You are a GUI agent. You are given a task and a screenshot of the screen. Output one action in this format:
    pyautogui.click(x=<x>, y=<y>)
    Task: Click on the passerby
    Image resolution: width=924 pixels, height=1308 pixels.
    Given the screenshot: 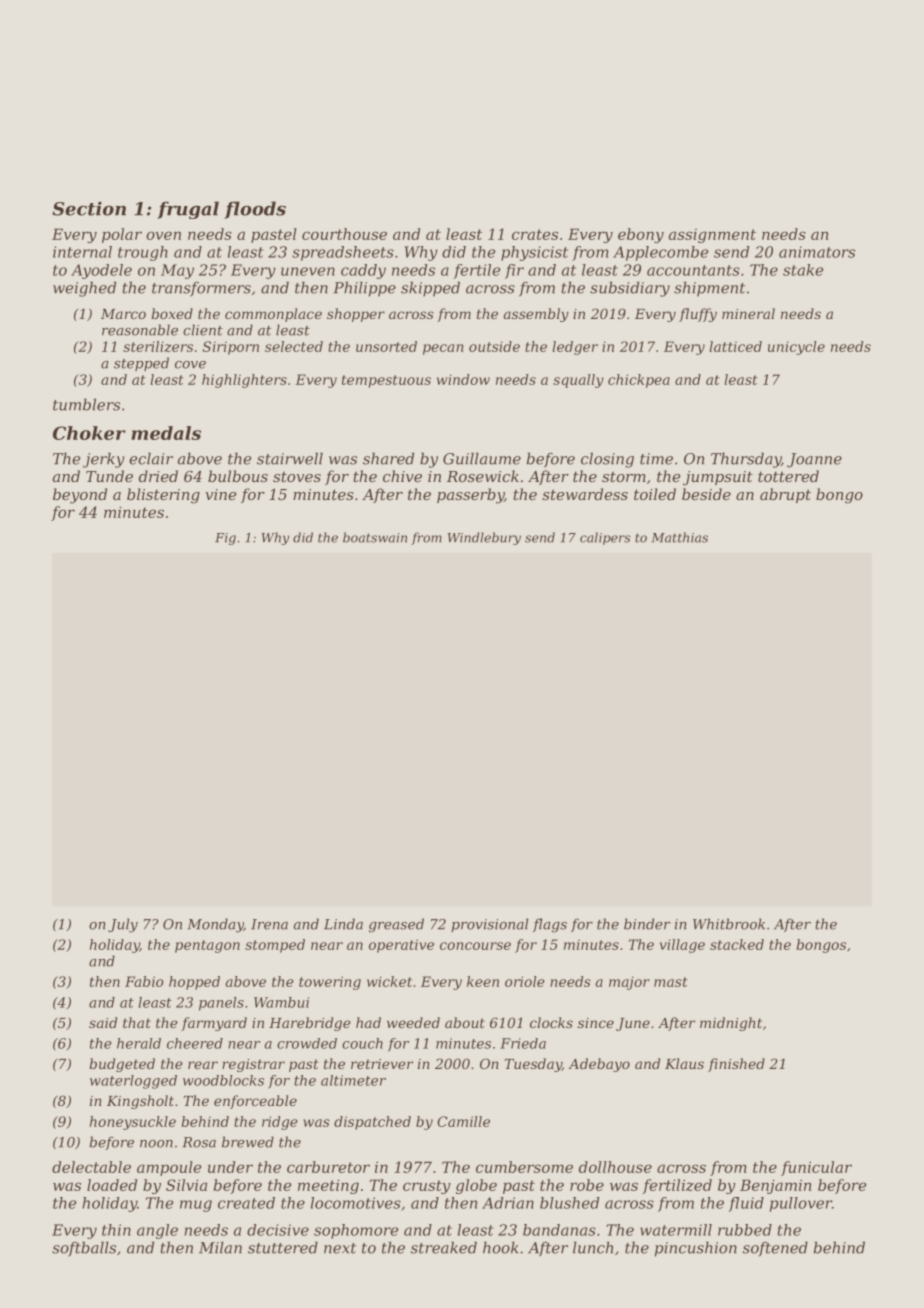 What is the action you would take?
    pyautogui.click(x=470, y=496)
